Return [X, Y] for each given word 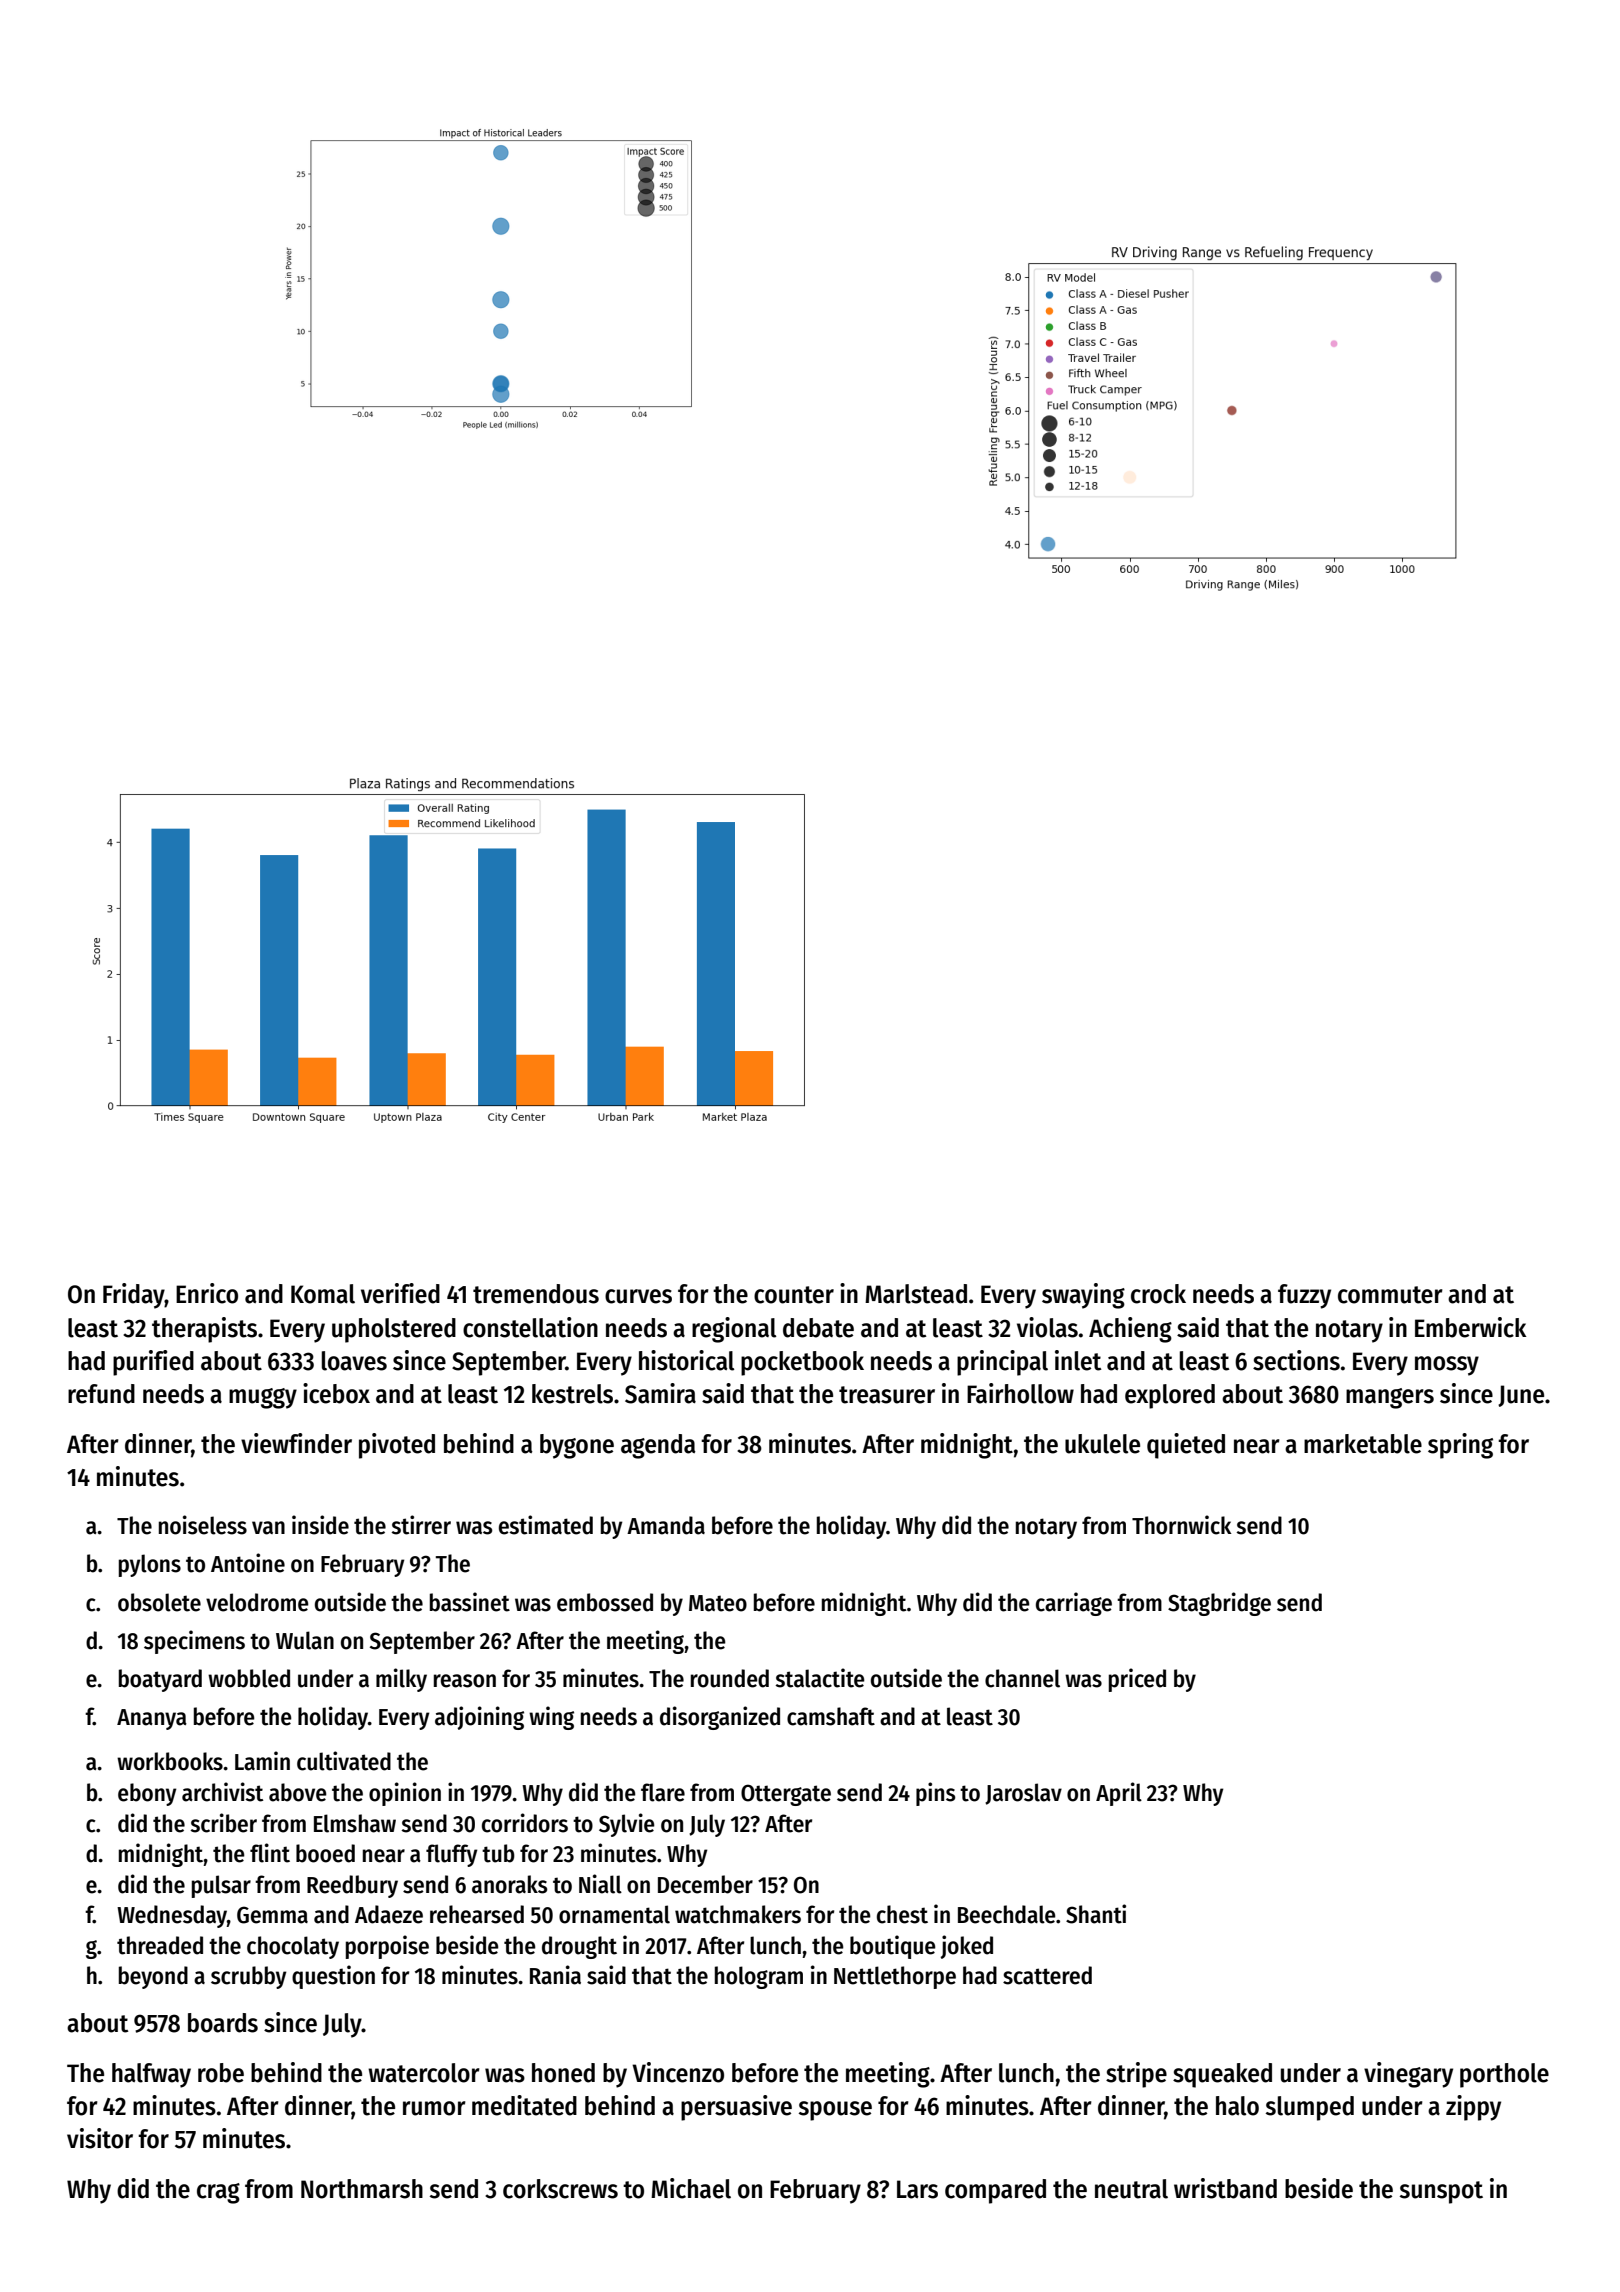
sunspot [1441, 2192]
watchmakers [738, 1914]
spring [1460, 1446]
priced [1137, 1680]
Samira [660, 1393]
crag [218, 2193]
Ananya [152, 1719]
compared [995, 2191]
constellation [530, 1327]
